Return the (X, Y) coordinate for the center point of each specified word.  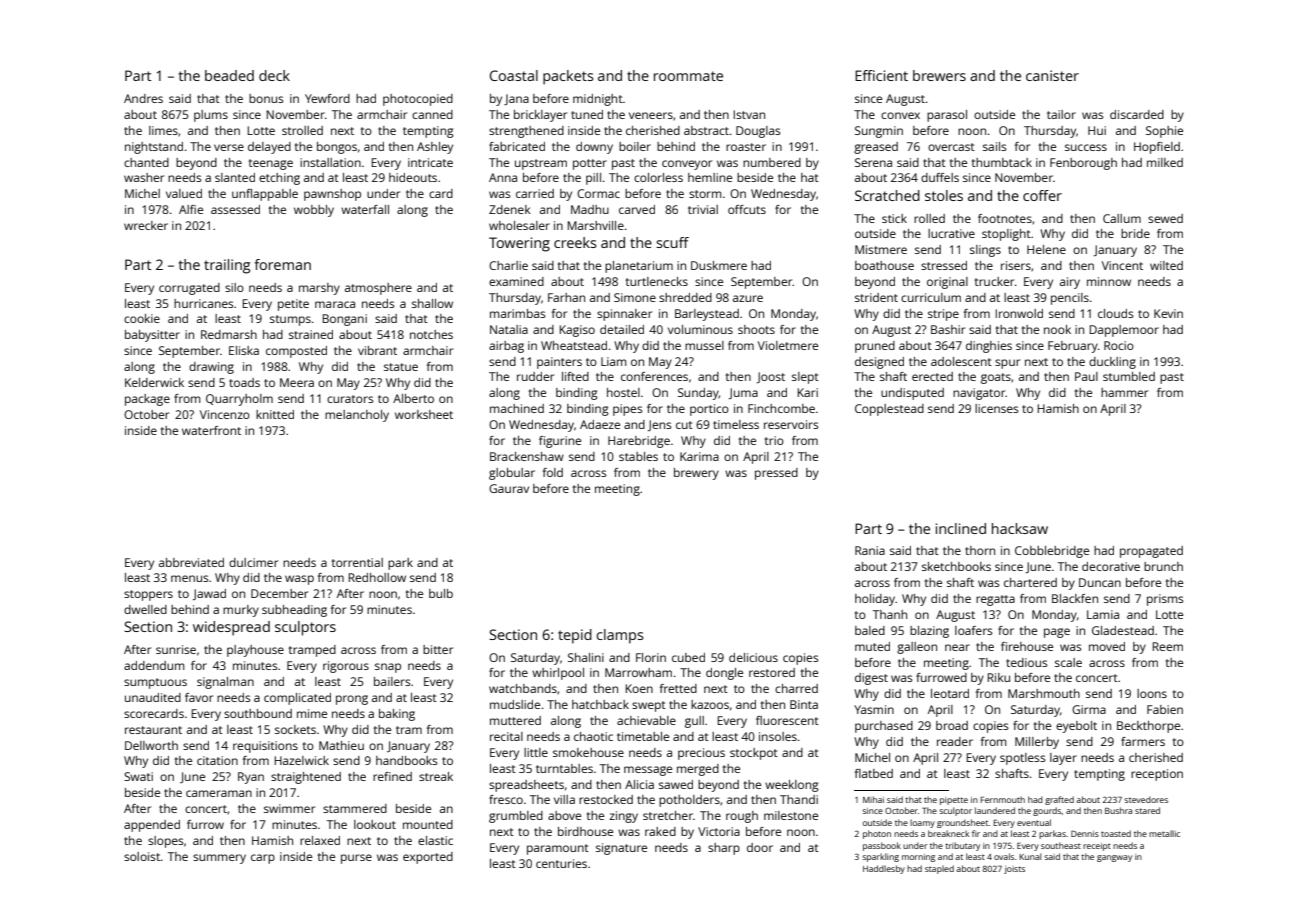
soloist (142, 856)
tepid (575, 636)
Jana (516, 99)
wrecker (146, 225)
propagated (1151, 552)
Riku (998, 677)
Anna (503, 177)
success (1086, 147)
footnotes (1005, 218)
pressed (776, 474)
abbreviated (191, 562)
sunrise (176, 649)
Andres (143, 98)
